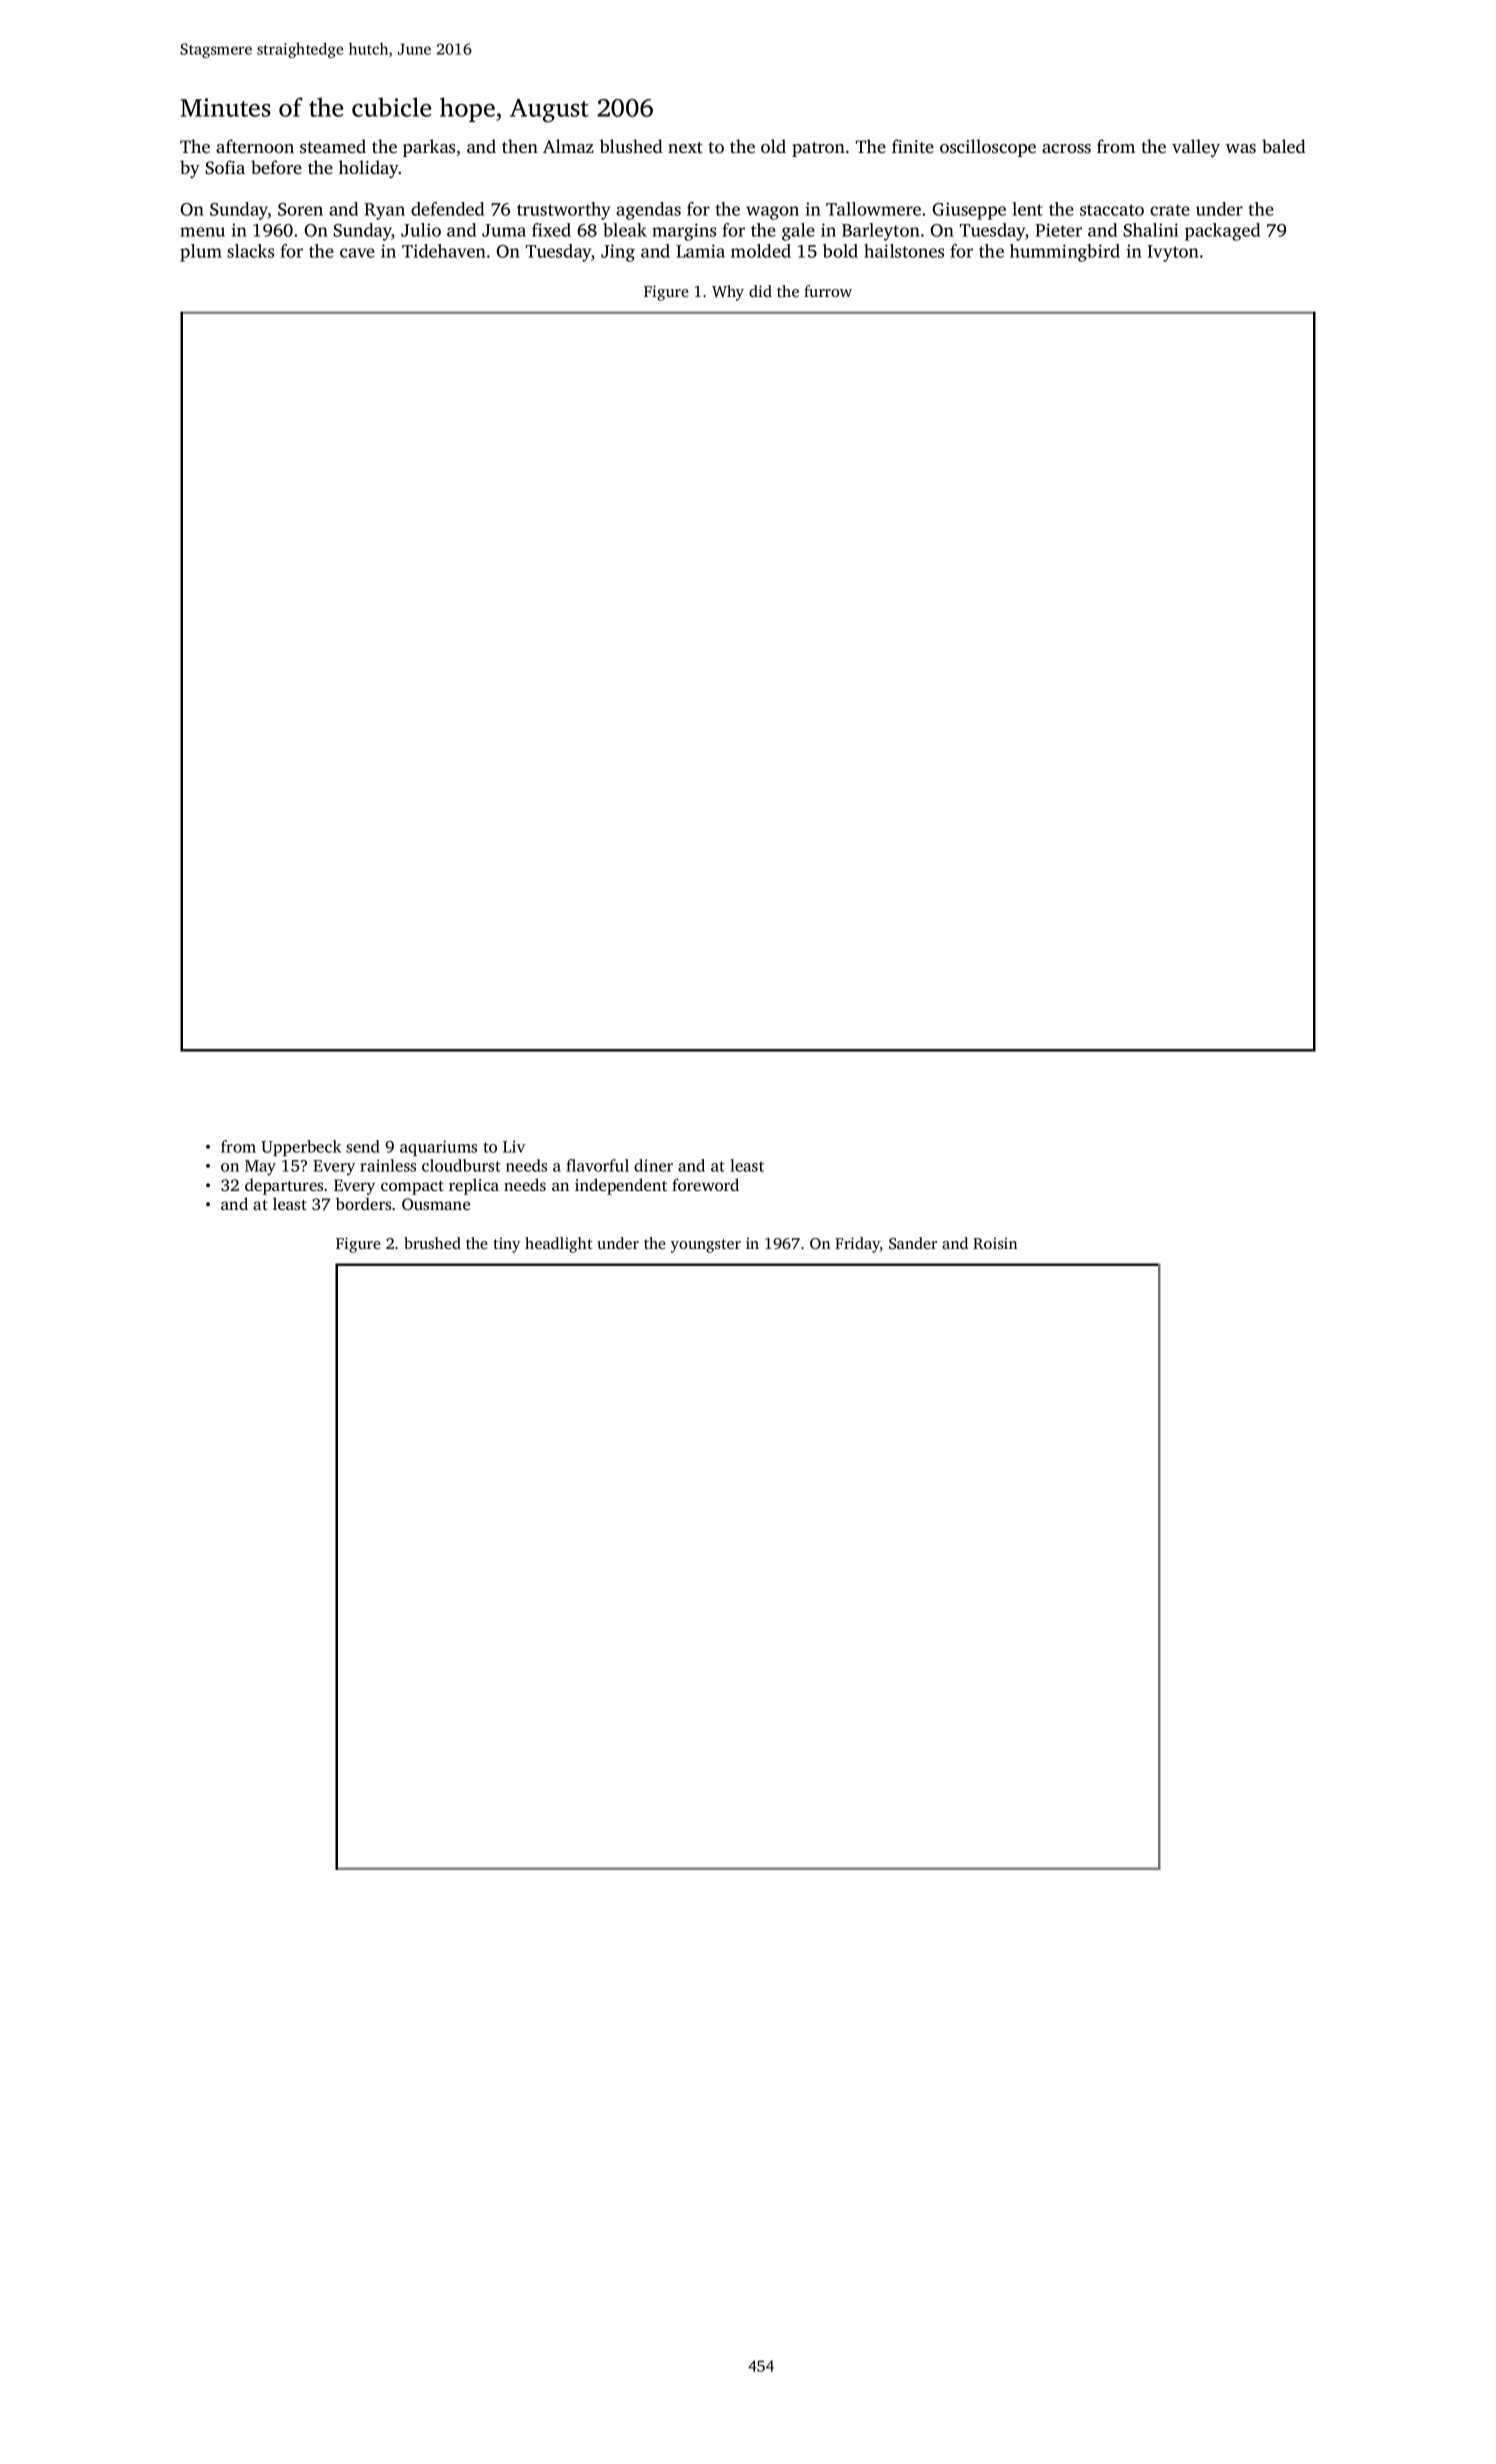 This page has height=2464, width=1496. What do you see at coordinates (728, 293) in the page?
I see `Why` at bounding box center [728, 293].
